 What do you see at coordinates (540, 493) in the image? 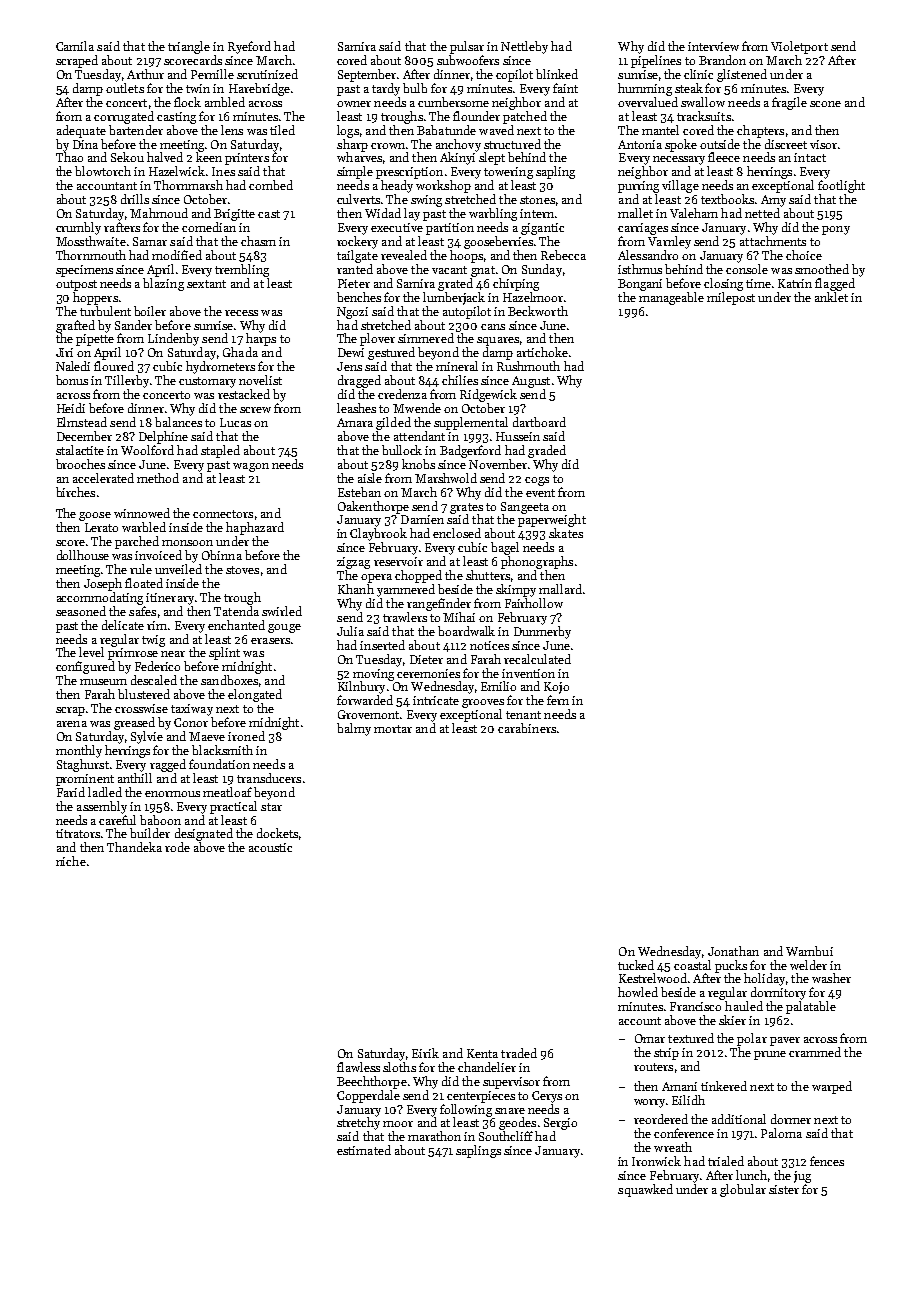
I see `event` at bounding box center [540, 493].
